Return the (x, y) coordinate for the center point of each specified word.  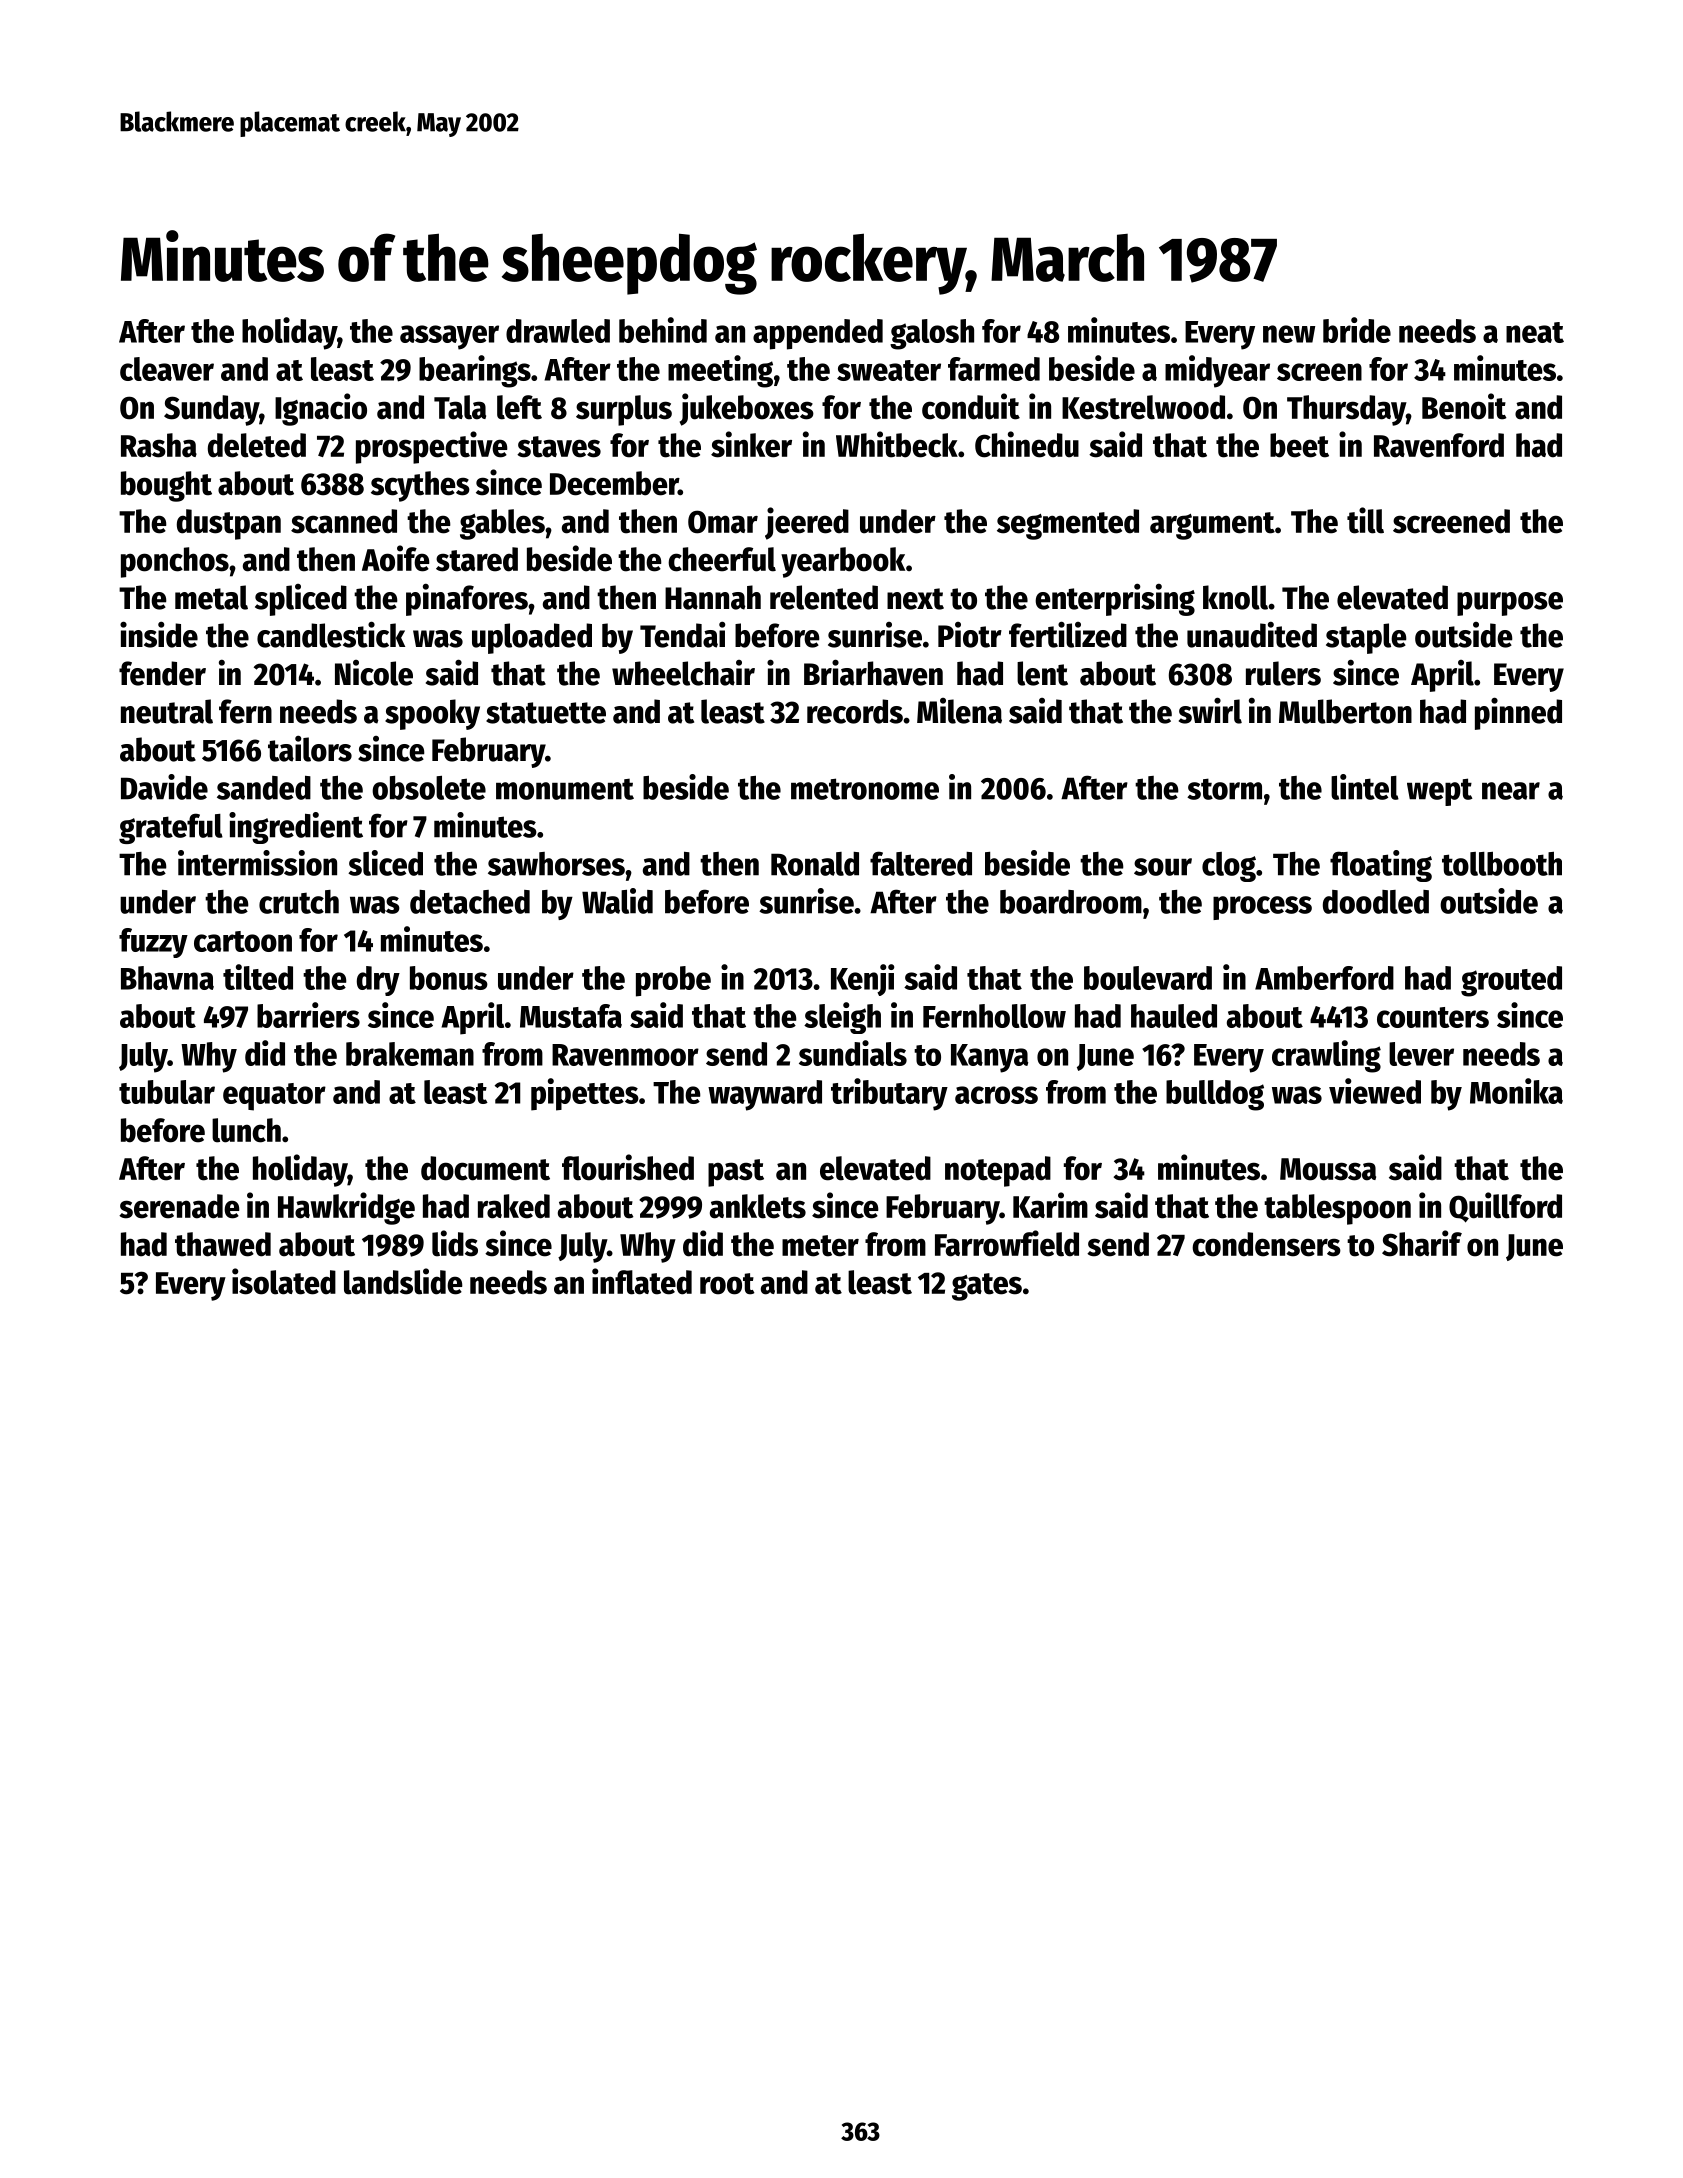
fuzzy (153, 943)
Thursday (1346, 410)
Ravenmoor (625, 1055)
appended (818, 334)
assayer (449, 337)
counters (1433, 1017)
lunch (246, 1130)
